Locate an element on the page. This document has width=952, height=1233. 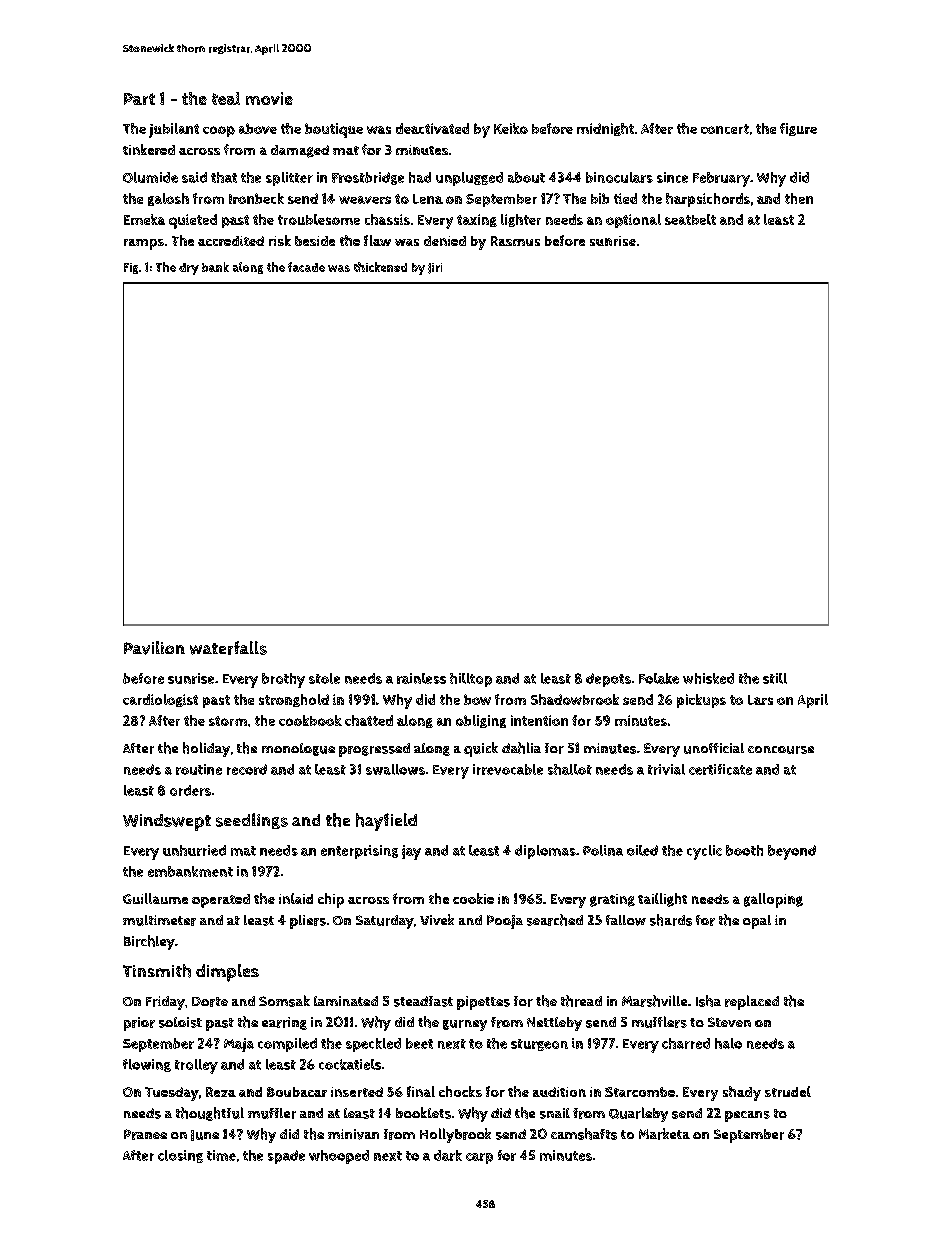
concourse is located at coordinates (781, 750).
